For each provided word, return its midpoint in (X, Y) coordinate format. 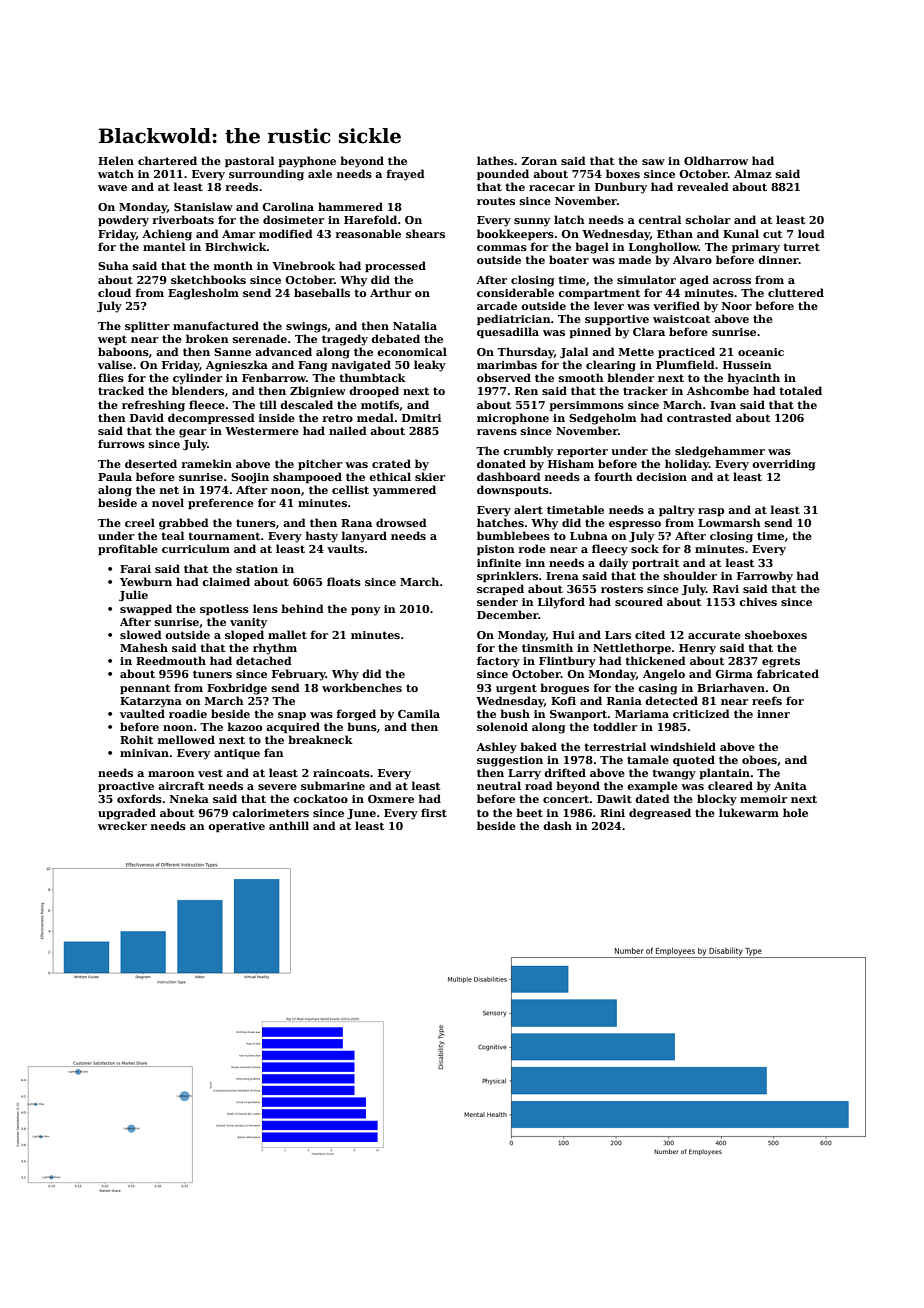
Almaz (752, 173)
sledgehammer (720, 452)
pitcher (320, 464)
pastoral (249, 161)
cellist (350, 489)
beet (529, 812)
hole (795, 812)
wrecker (122, 825)
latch (569, 219)
